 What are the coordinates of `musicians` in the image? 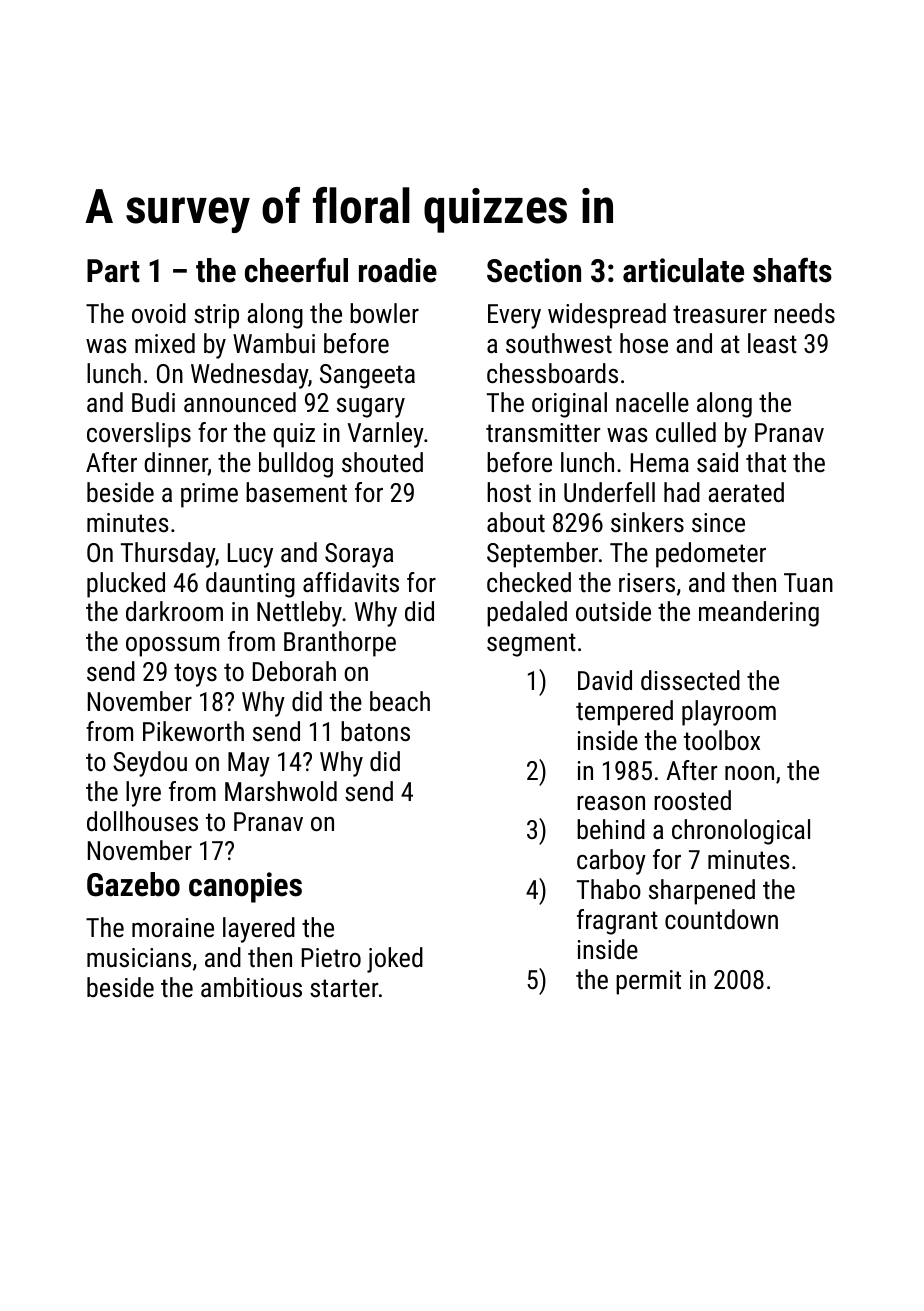 It's located at (139, 957).
